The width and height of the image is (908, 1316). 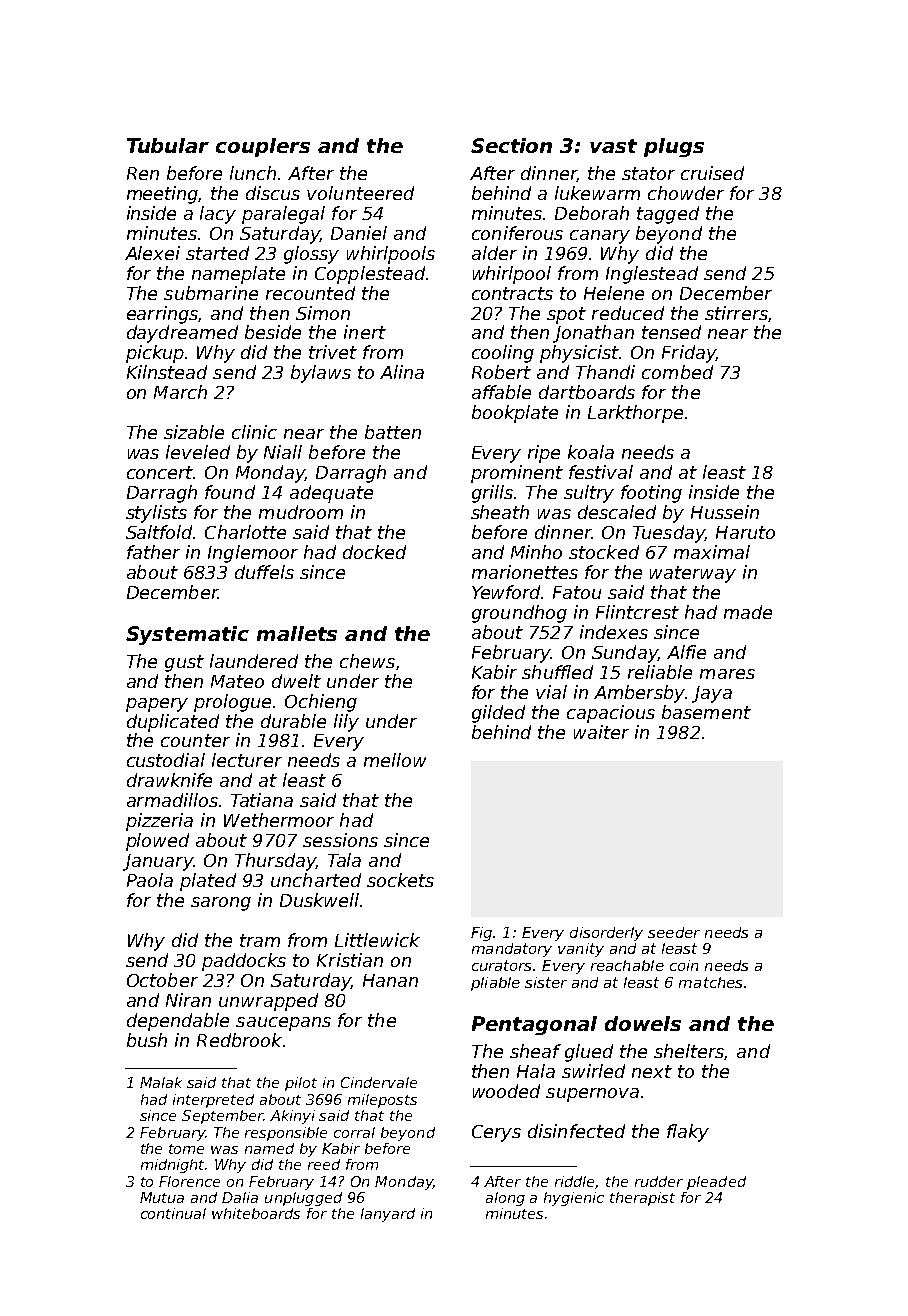 What do you see at coordinates (669, 534) in the image?
I see `Tuesday` at bounding box center [669, 534].
